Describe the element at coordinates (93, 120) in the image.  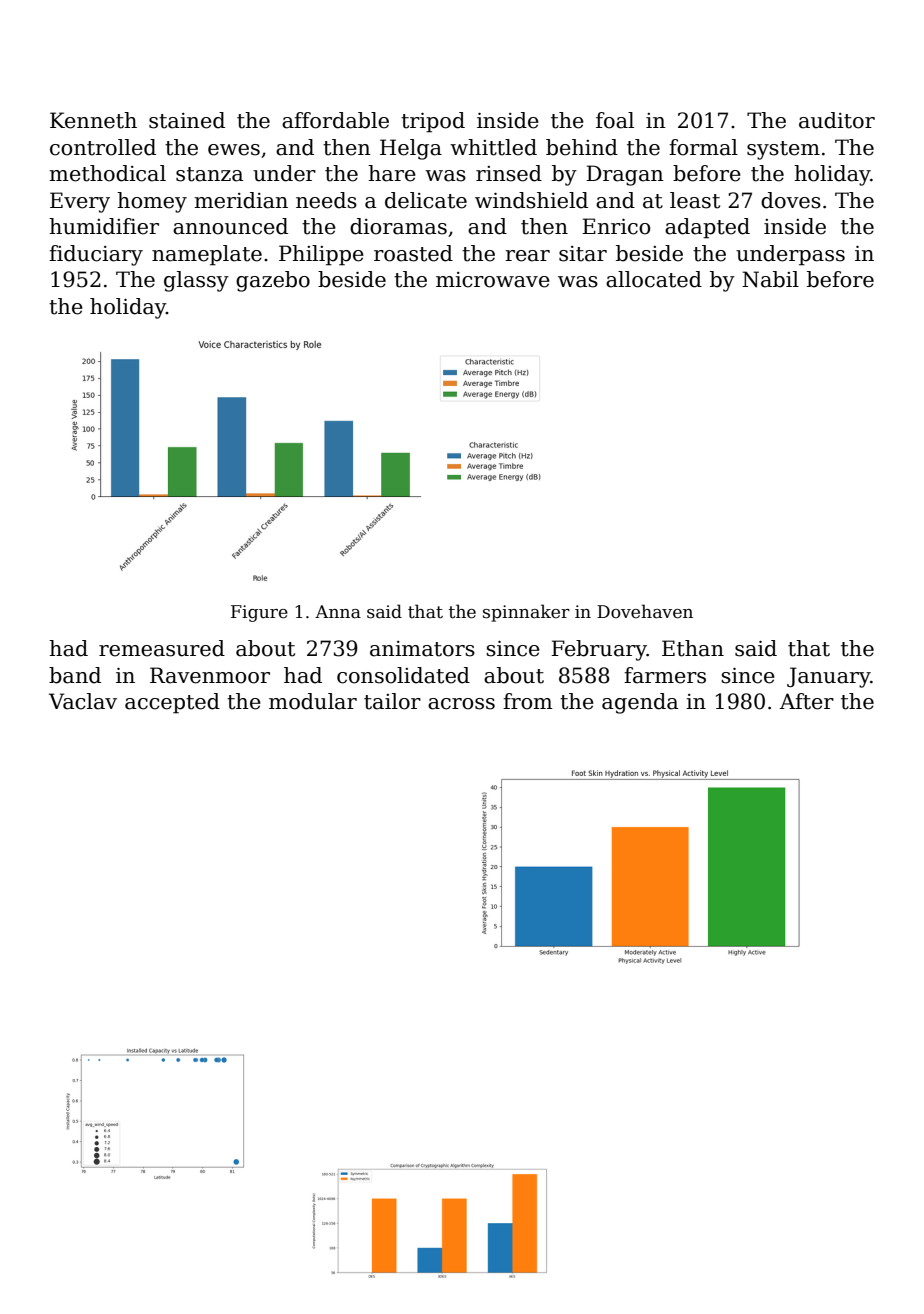
I see `Kenneth` at that location.
